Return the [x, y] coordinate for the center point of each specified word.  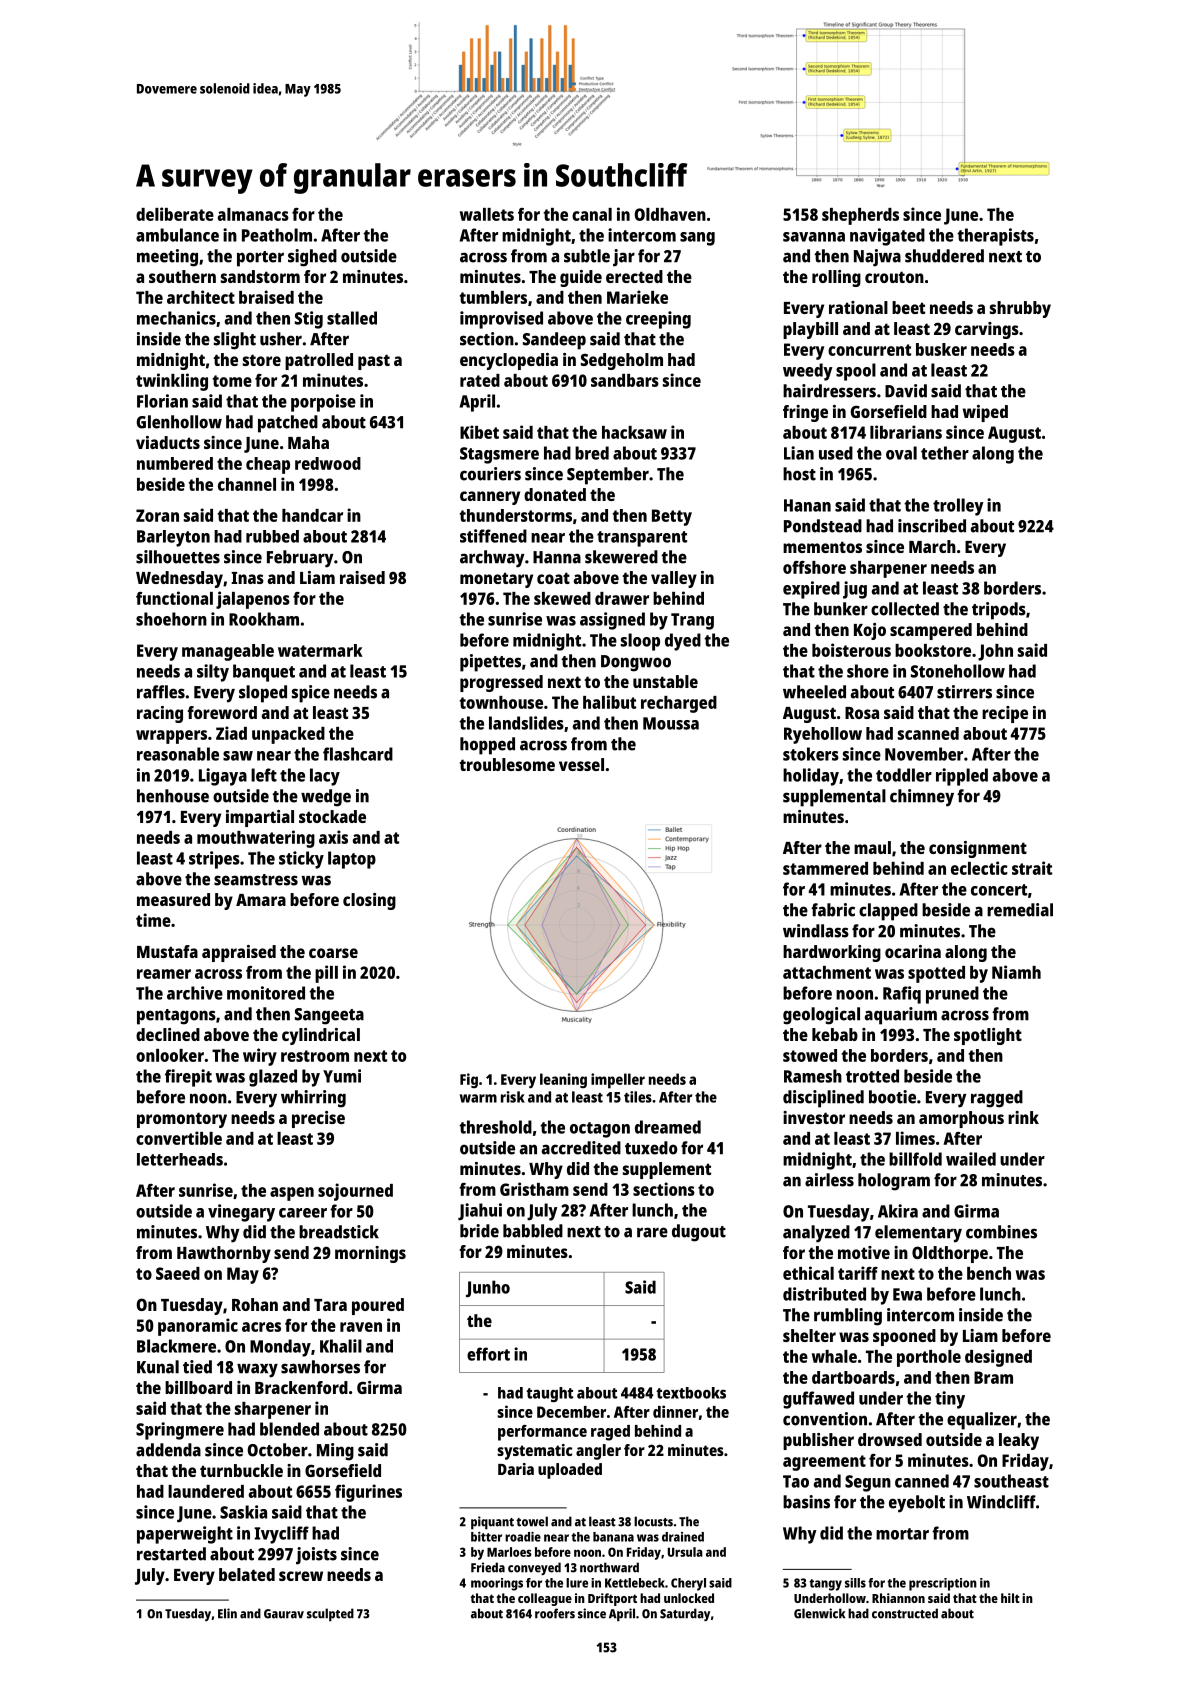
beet [908, 307]
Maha [308, 442]
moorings [497, 1584]
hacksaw [634, 432]
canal [592, 214]
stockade [332, 816]
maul [872, 847]
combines [1001, 1232]
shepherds [860, 216]
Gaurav [284, 1614]
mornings [370, 1254]
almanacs [253, 214]
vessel [581, 764]
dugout [699, 1233]
